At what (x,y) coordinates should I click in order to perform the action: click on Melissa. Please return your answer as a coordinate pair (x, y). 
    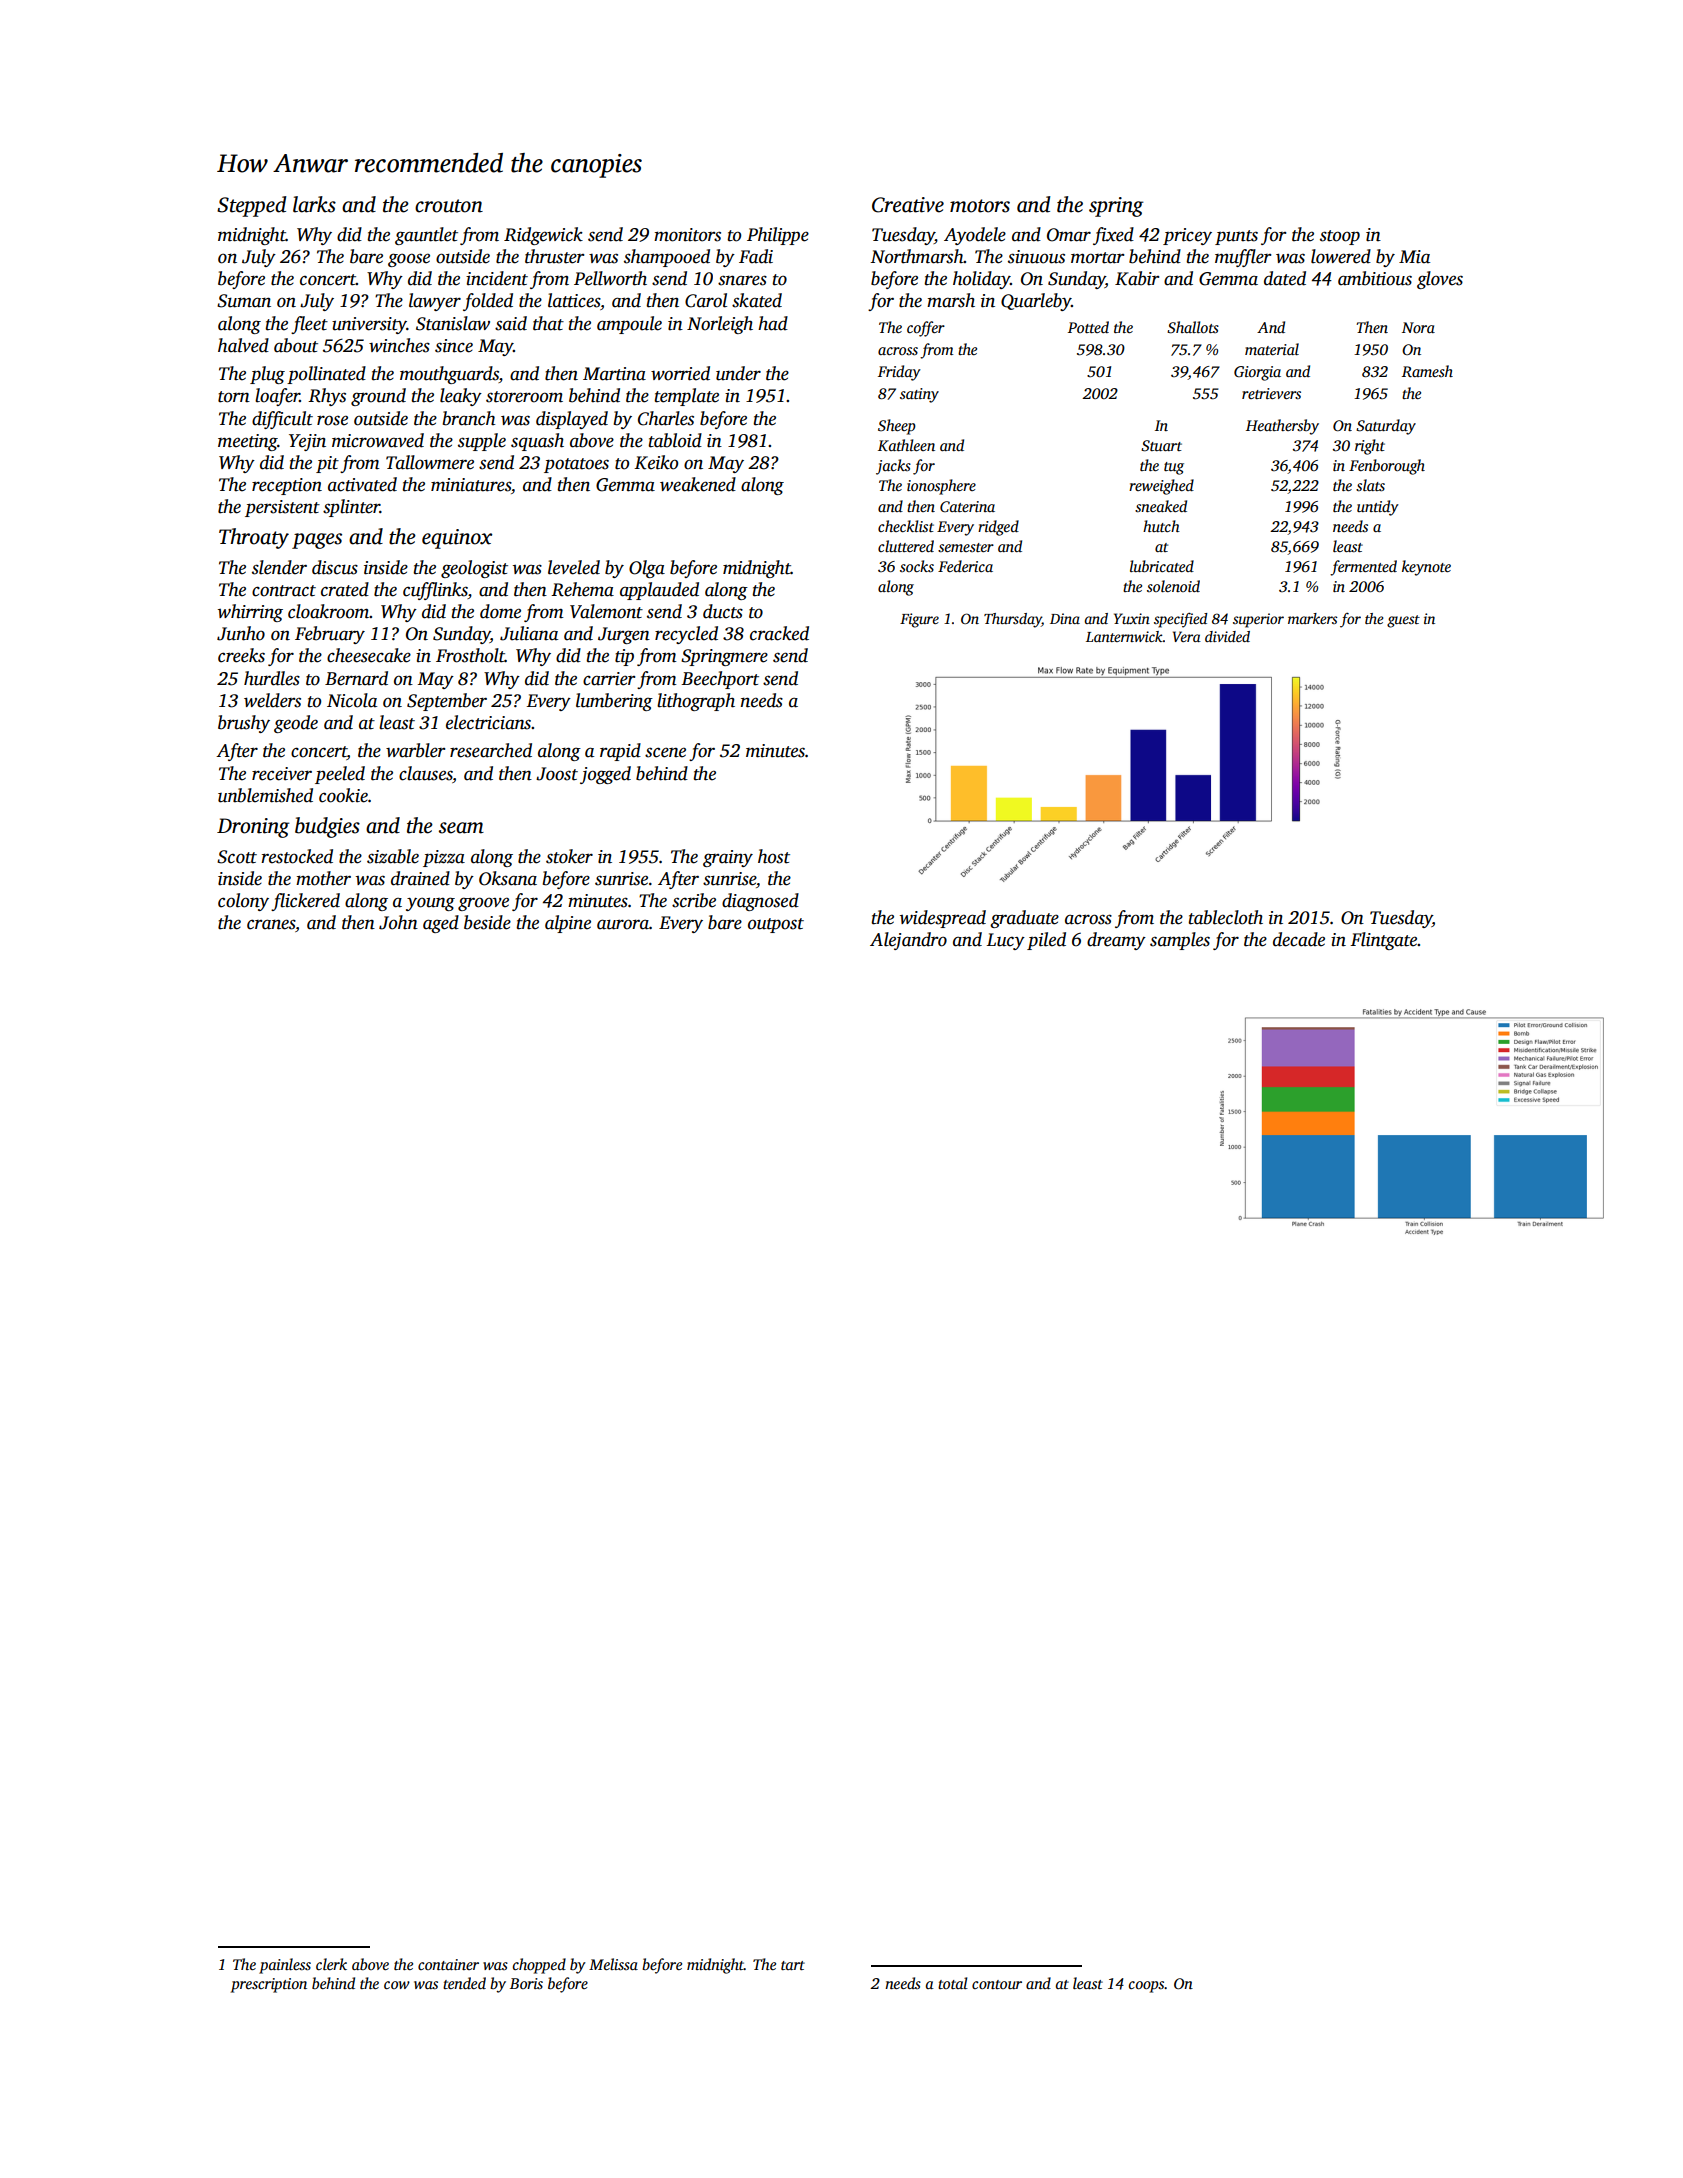
    Looking at the image, I should click on (613, 1964).
